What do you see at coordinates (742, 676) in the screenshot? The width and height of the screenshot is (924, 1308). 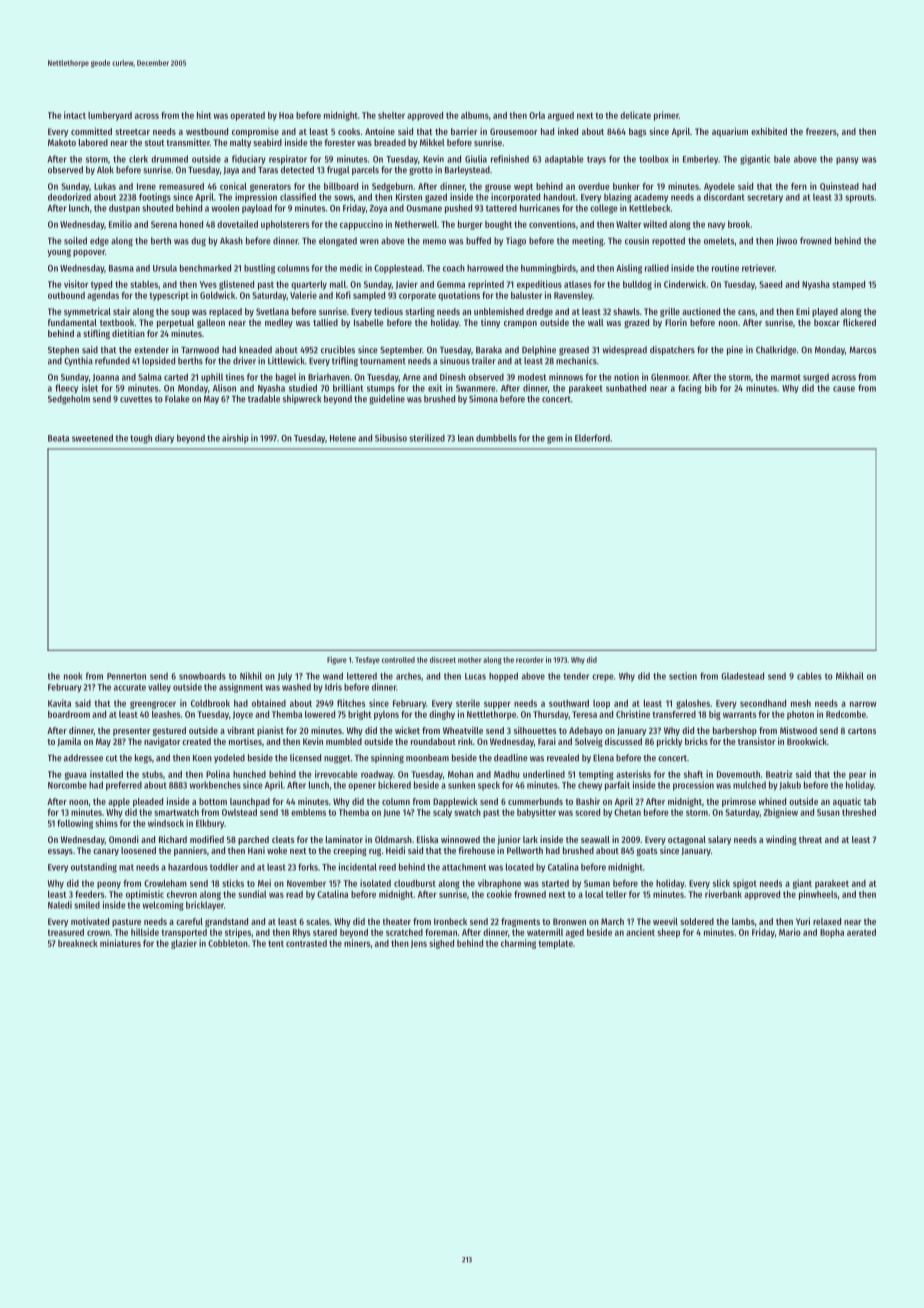 I see `Gladestead` at bounding box center [742, 676].
